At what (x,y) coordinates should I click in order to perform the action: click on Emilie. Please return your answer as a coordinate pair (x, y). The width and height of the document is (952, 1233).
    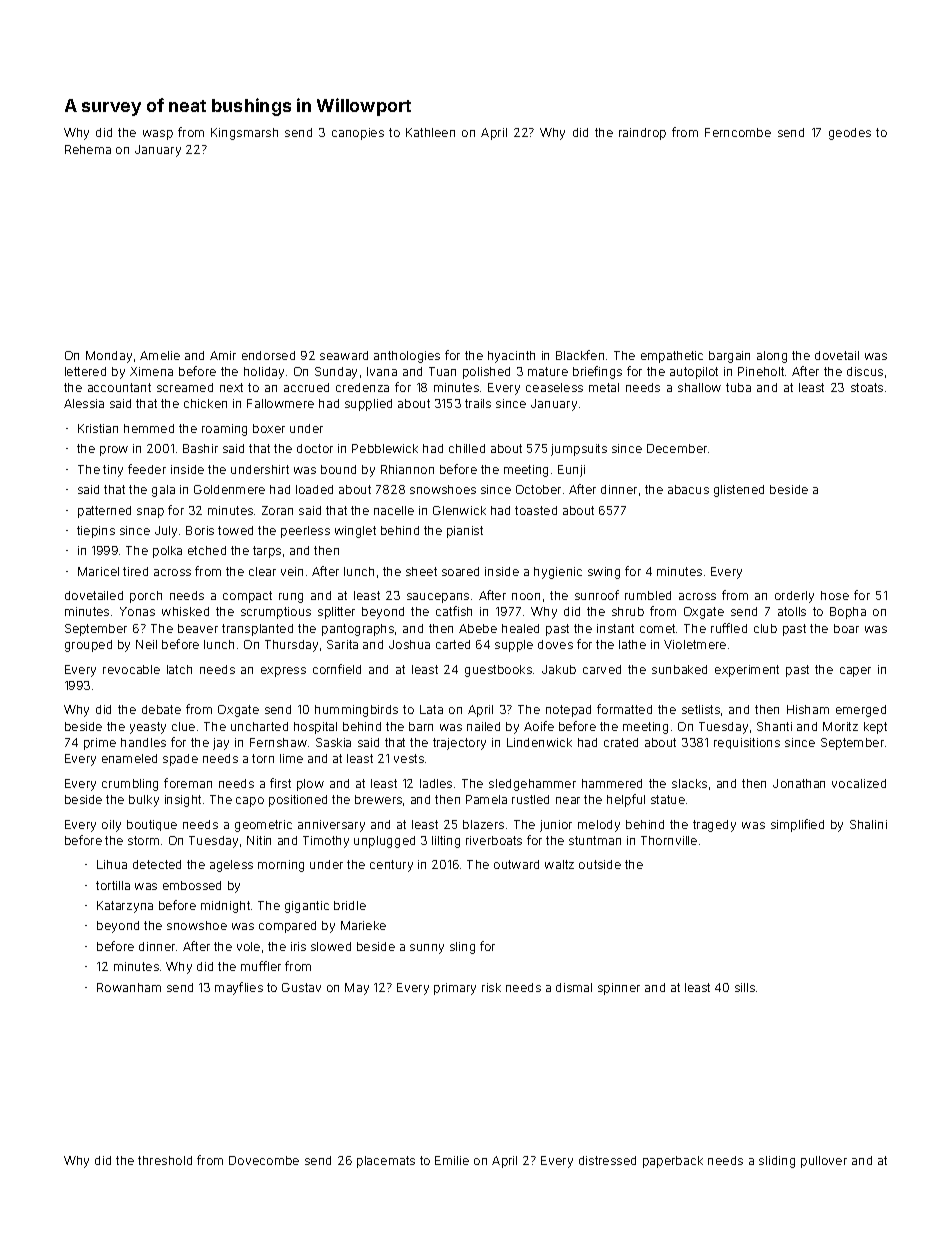
    Looking at the image, I should click on (452, 1160).
